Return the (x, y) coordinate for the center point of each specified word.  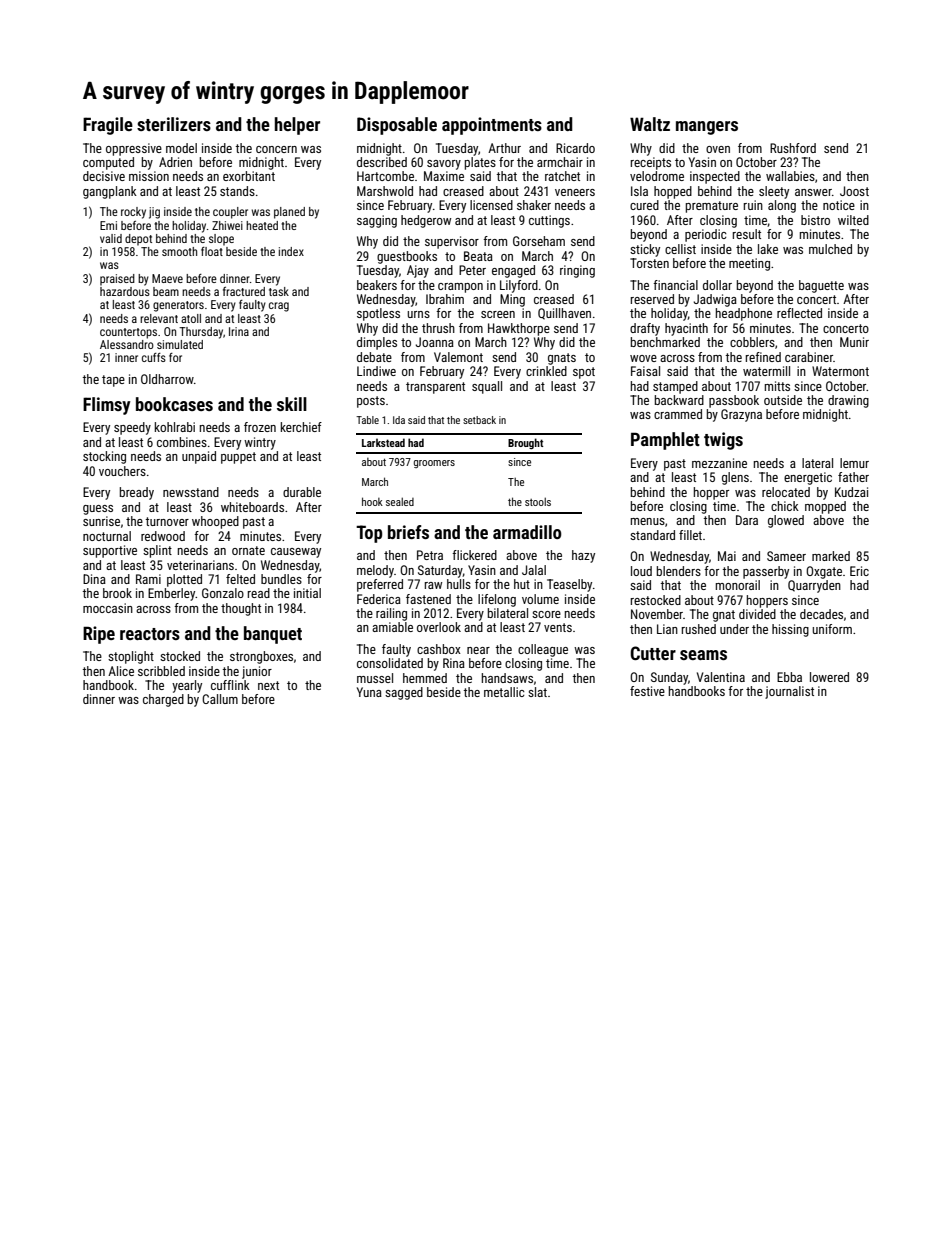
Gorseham (539, 241)
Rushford (793, 148)
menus (648, 521)
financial (675, 285)
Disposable (397, 126)
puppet (238, 458)
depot (138, 240)
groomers (434, 464)
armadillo (527, 532)
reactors (150, 634)
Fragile (108, 126)
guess (98, 510)
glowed (786, 521)
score (546, 614)
